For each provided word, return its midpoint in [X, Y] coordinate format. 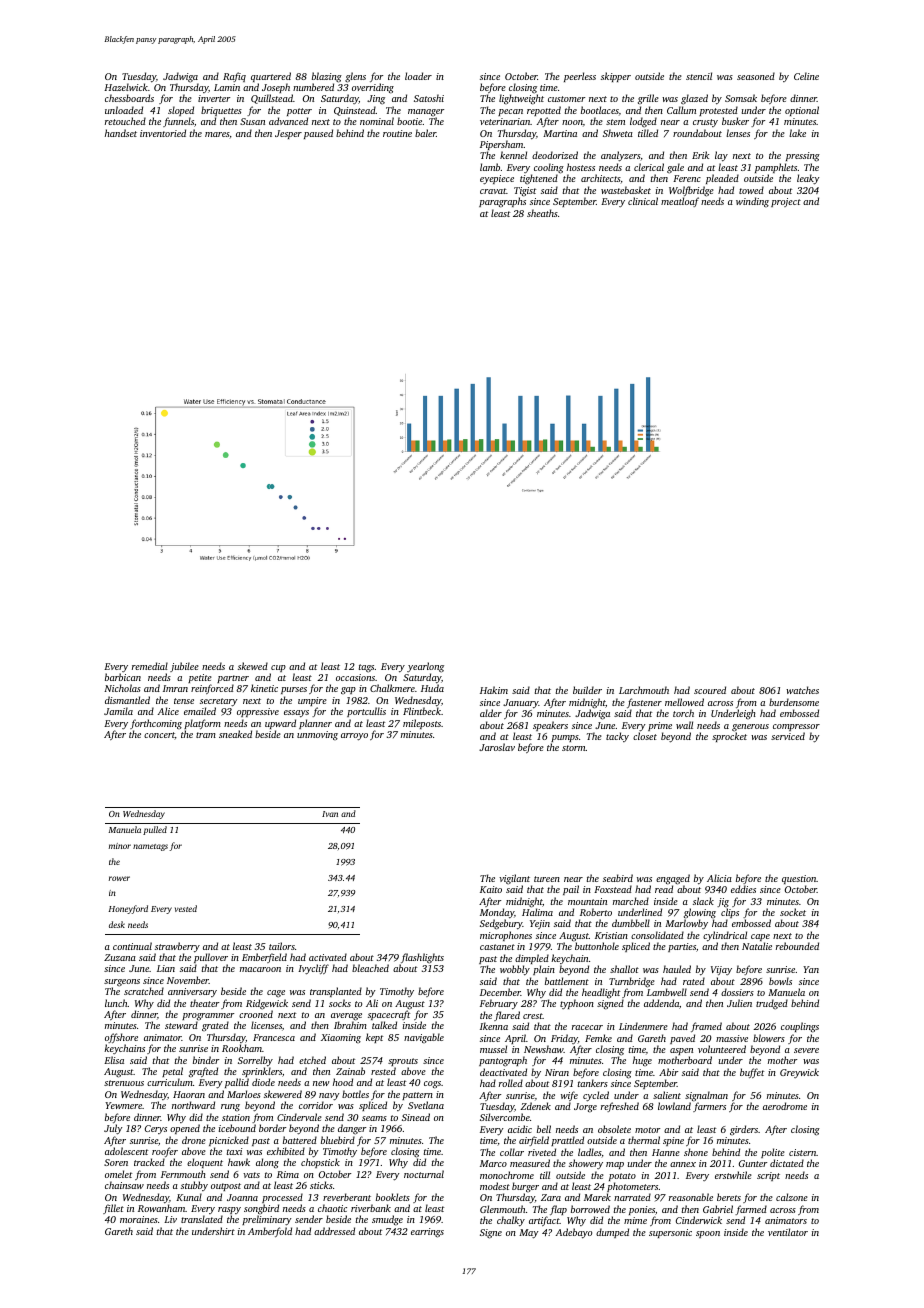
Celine [806, 76]
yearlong [425, 667]
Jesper [288, 134]
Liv [170, 1219]
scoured [710, 690]
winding [752, 202]
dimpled [532, 959]
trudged [772, 1004]
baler [425, 133]
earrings [427, 1233]
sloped [181, 111]
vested [186, 908]
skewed [253, 666]
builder [587, 690]
